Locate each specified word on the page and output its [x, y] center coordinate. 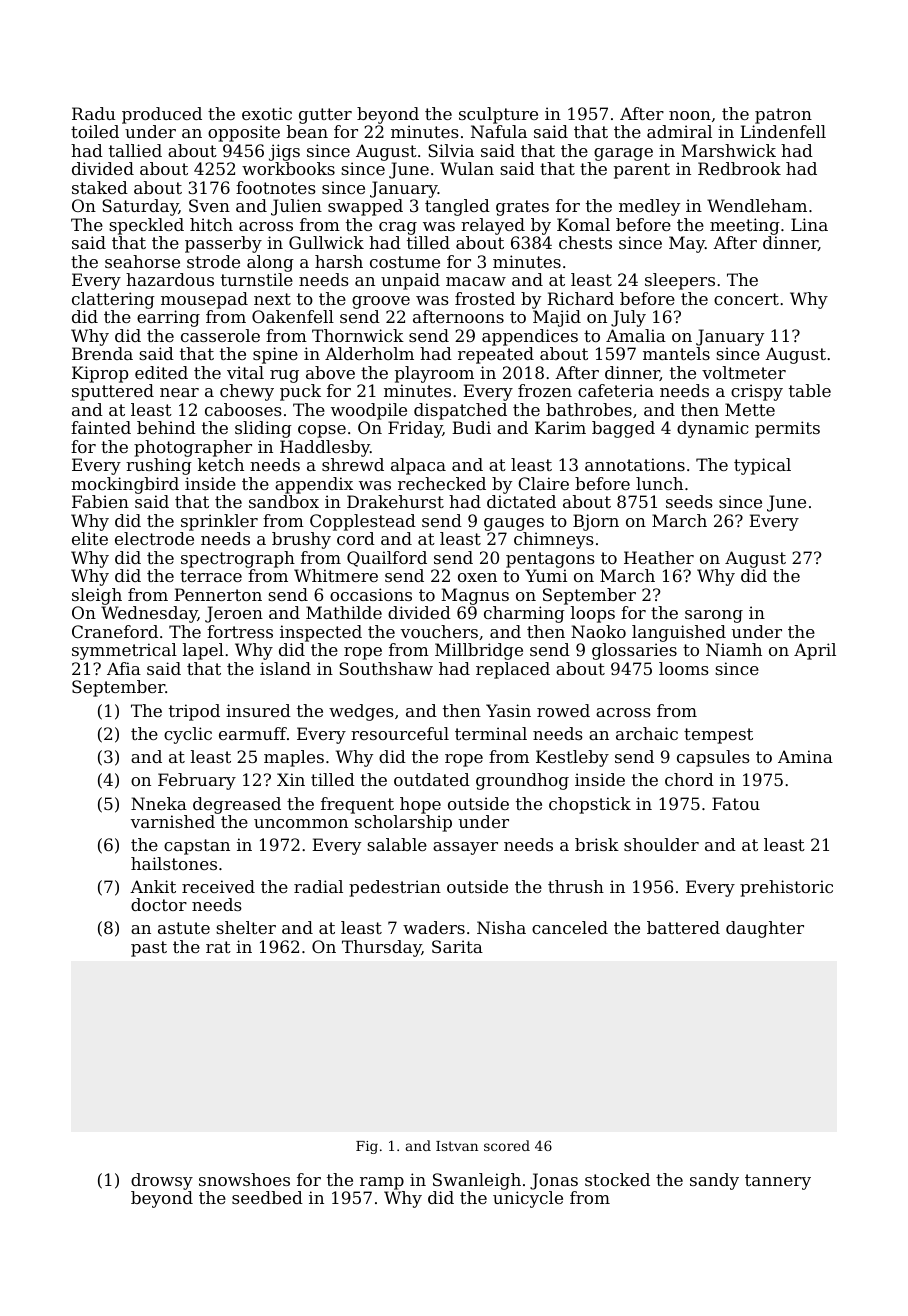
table [810, 390]
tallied [135, 150]
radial [318, 886]
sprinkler [219, 522]
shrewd [353, 464]
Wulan [467, 168]
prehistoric [786, 888]
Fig [367, 1147]
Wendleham [757, 205]
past [149, 949]
